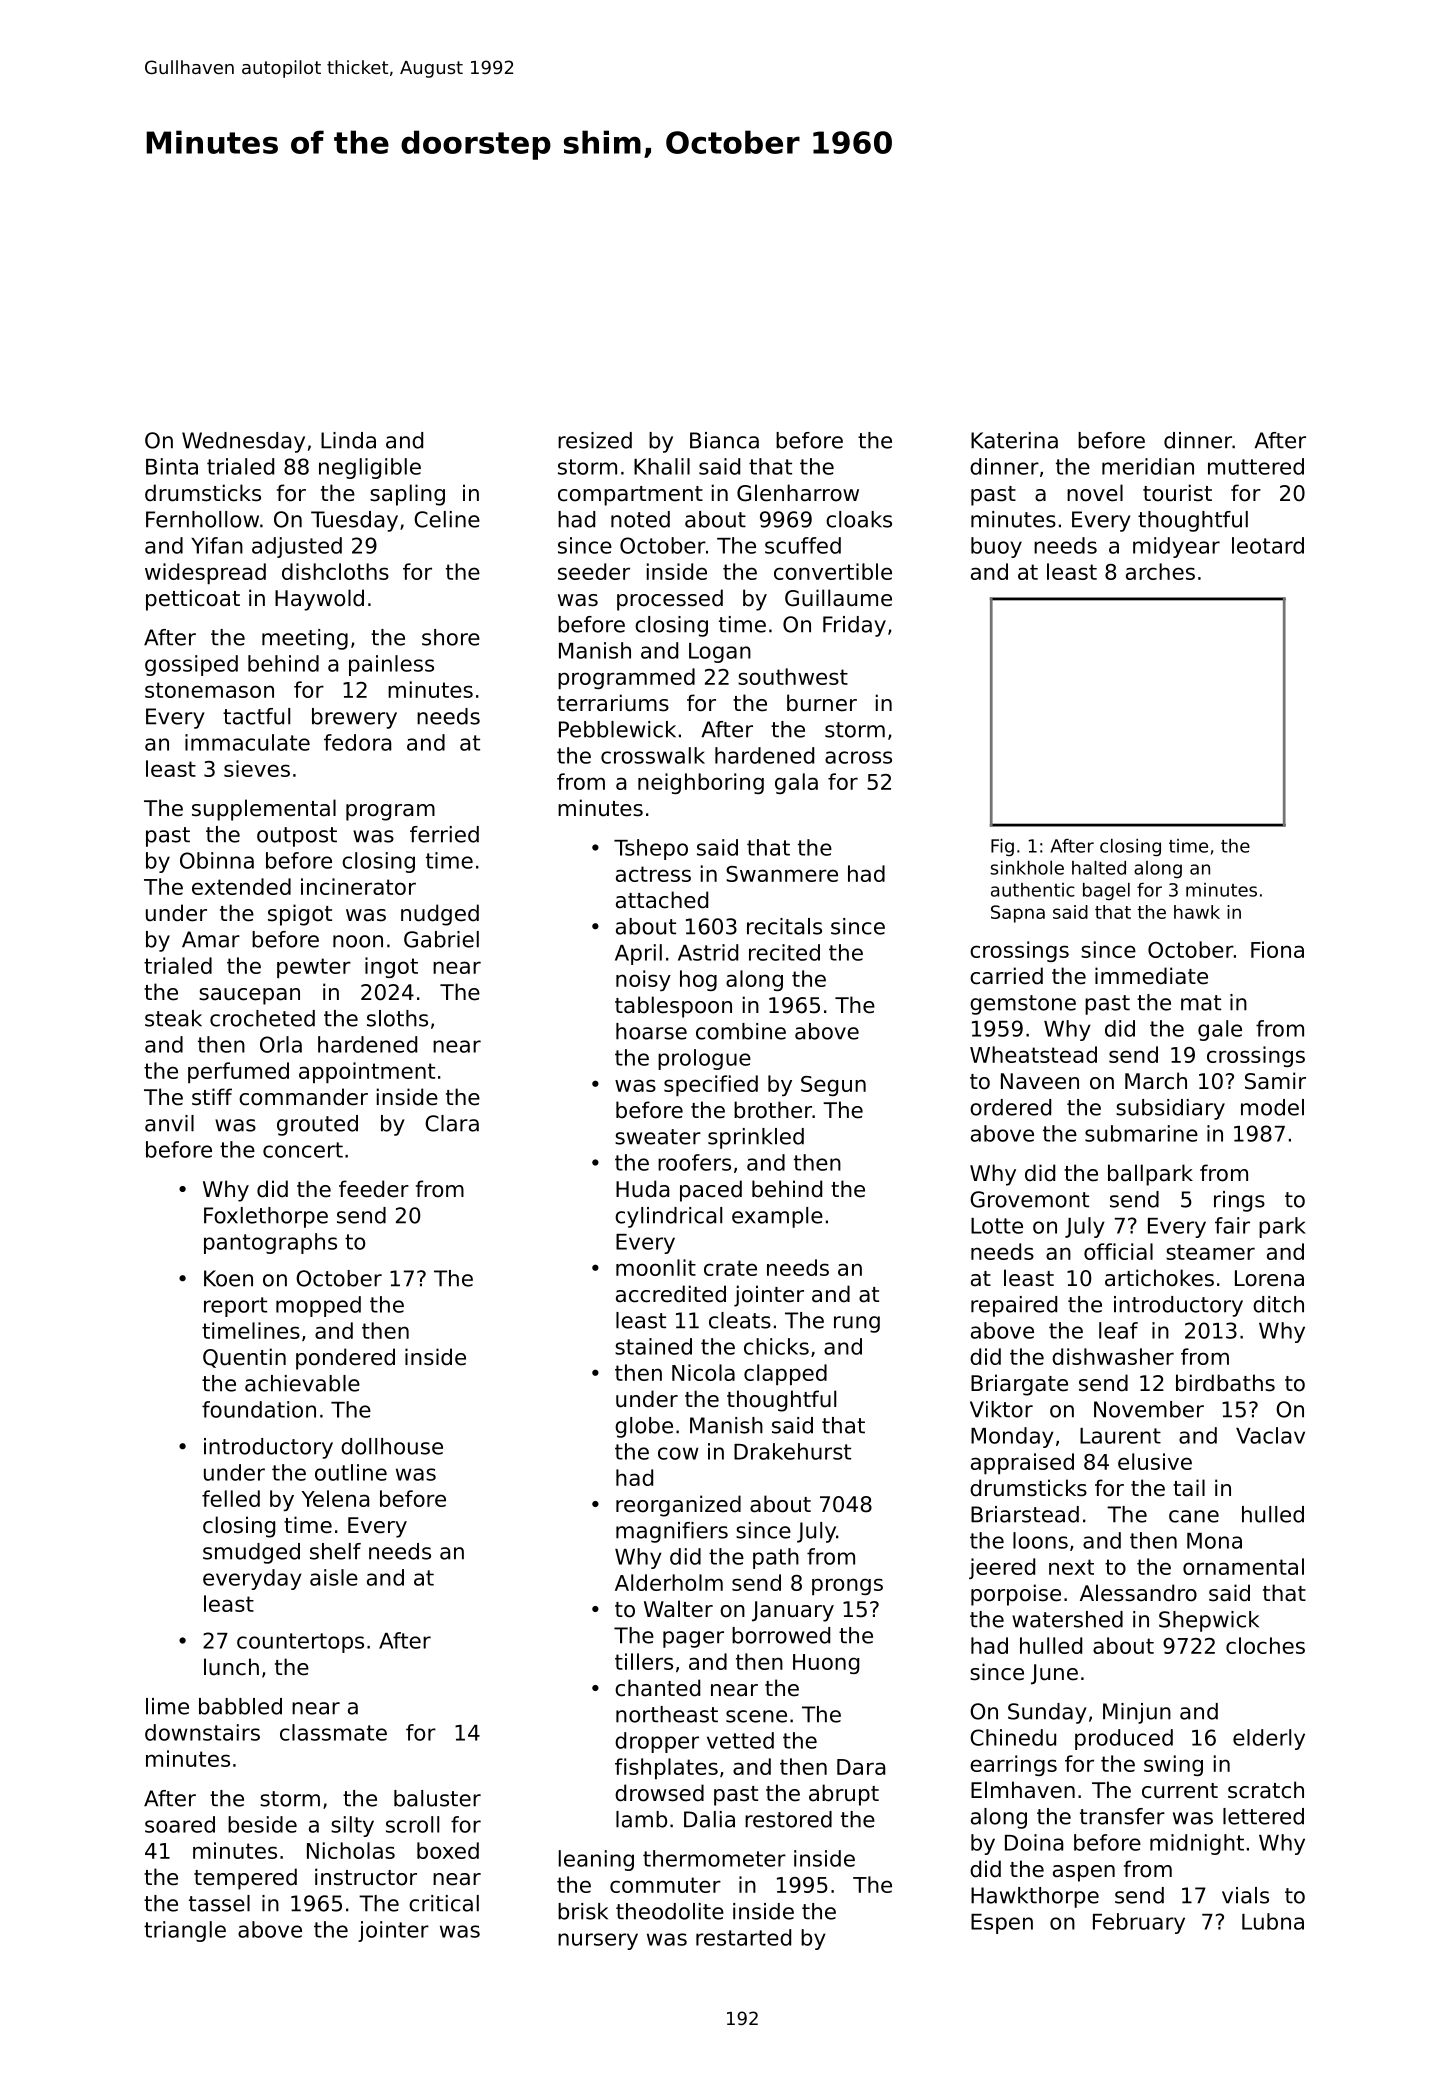 Image resolution: width=1450 pixels, height=2100 pixels. Describe the element at coordinates (1160, 571) in the page. I see `arches` at that location.
